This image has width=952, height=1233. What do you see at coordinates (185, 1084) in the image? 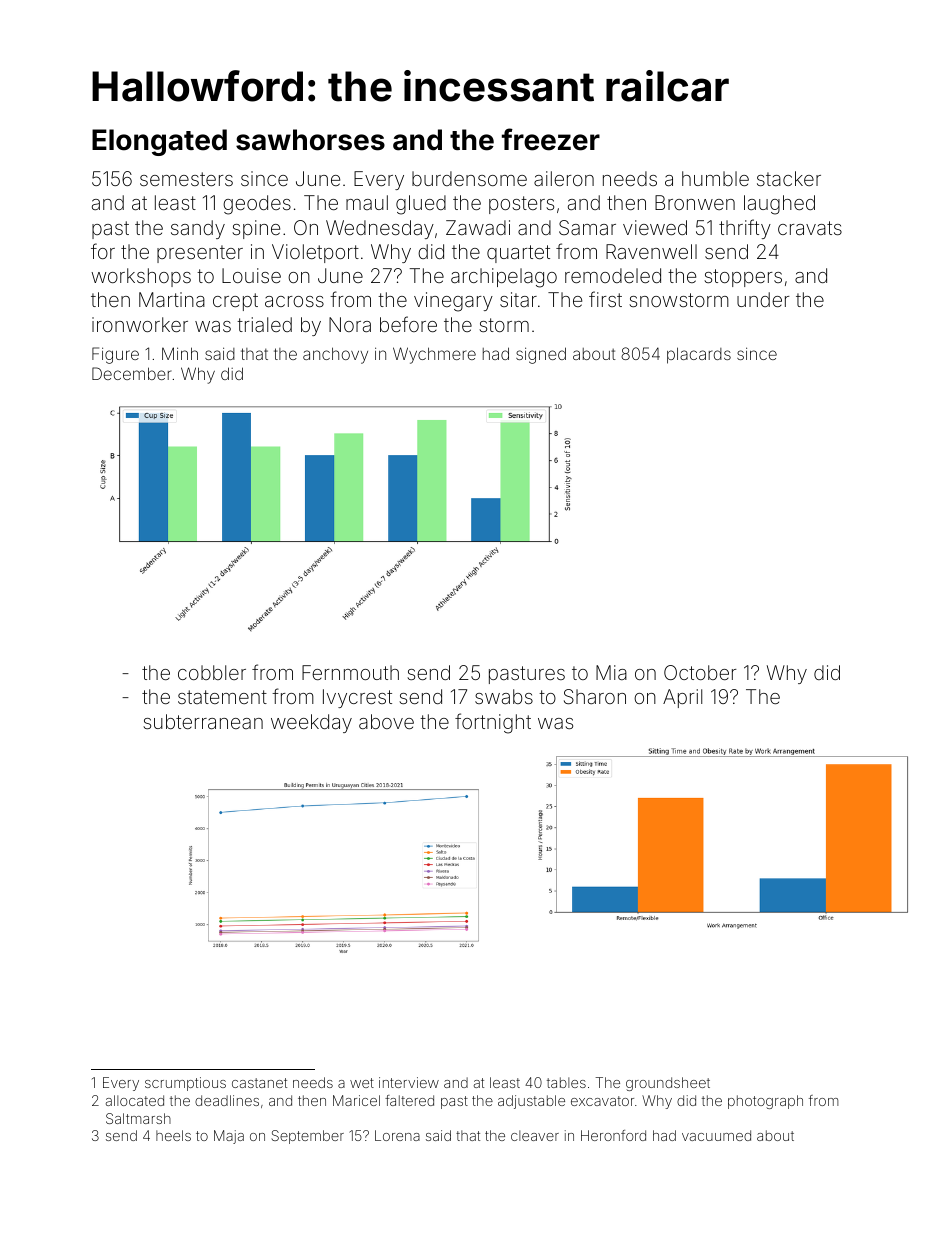
I see `scrumptious` at bounding box center [185, 1084].
